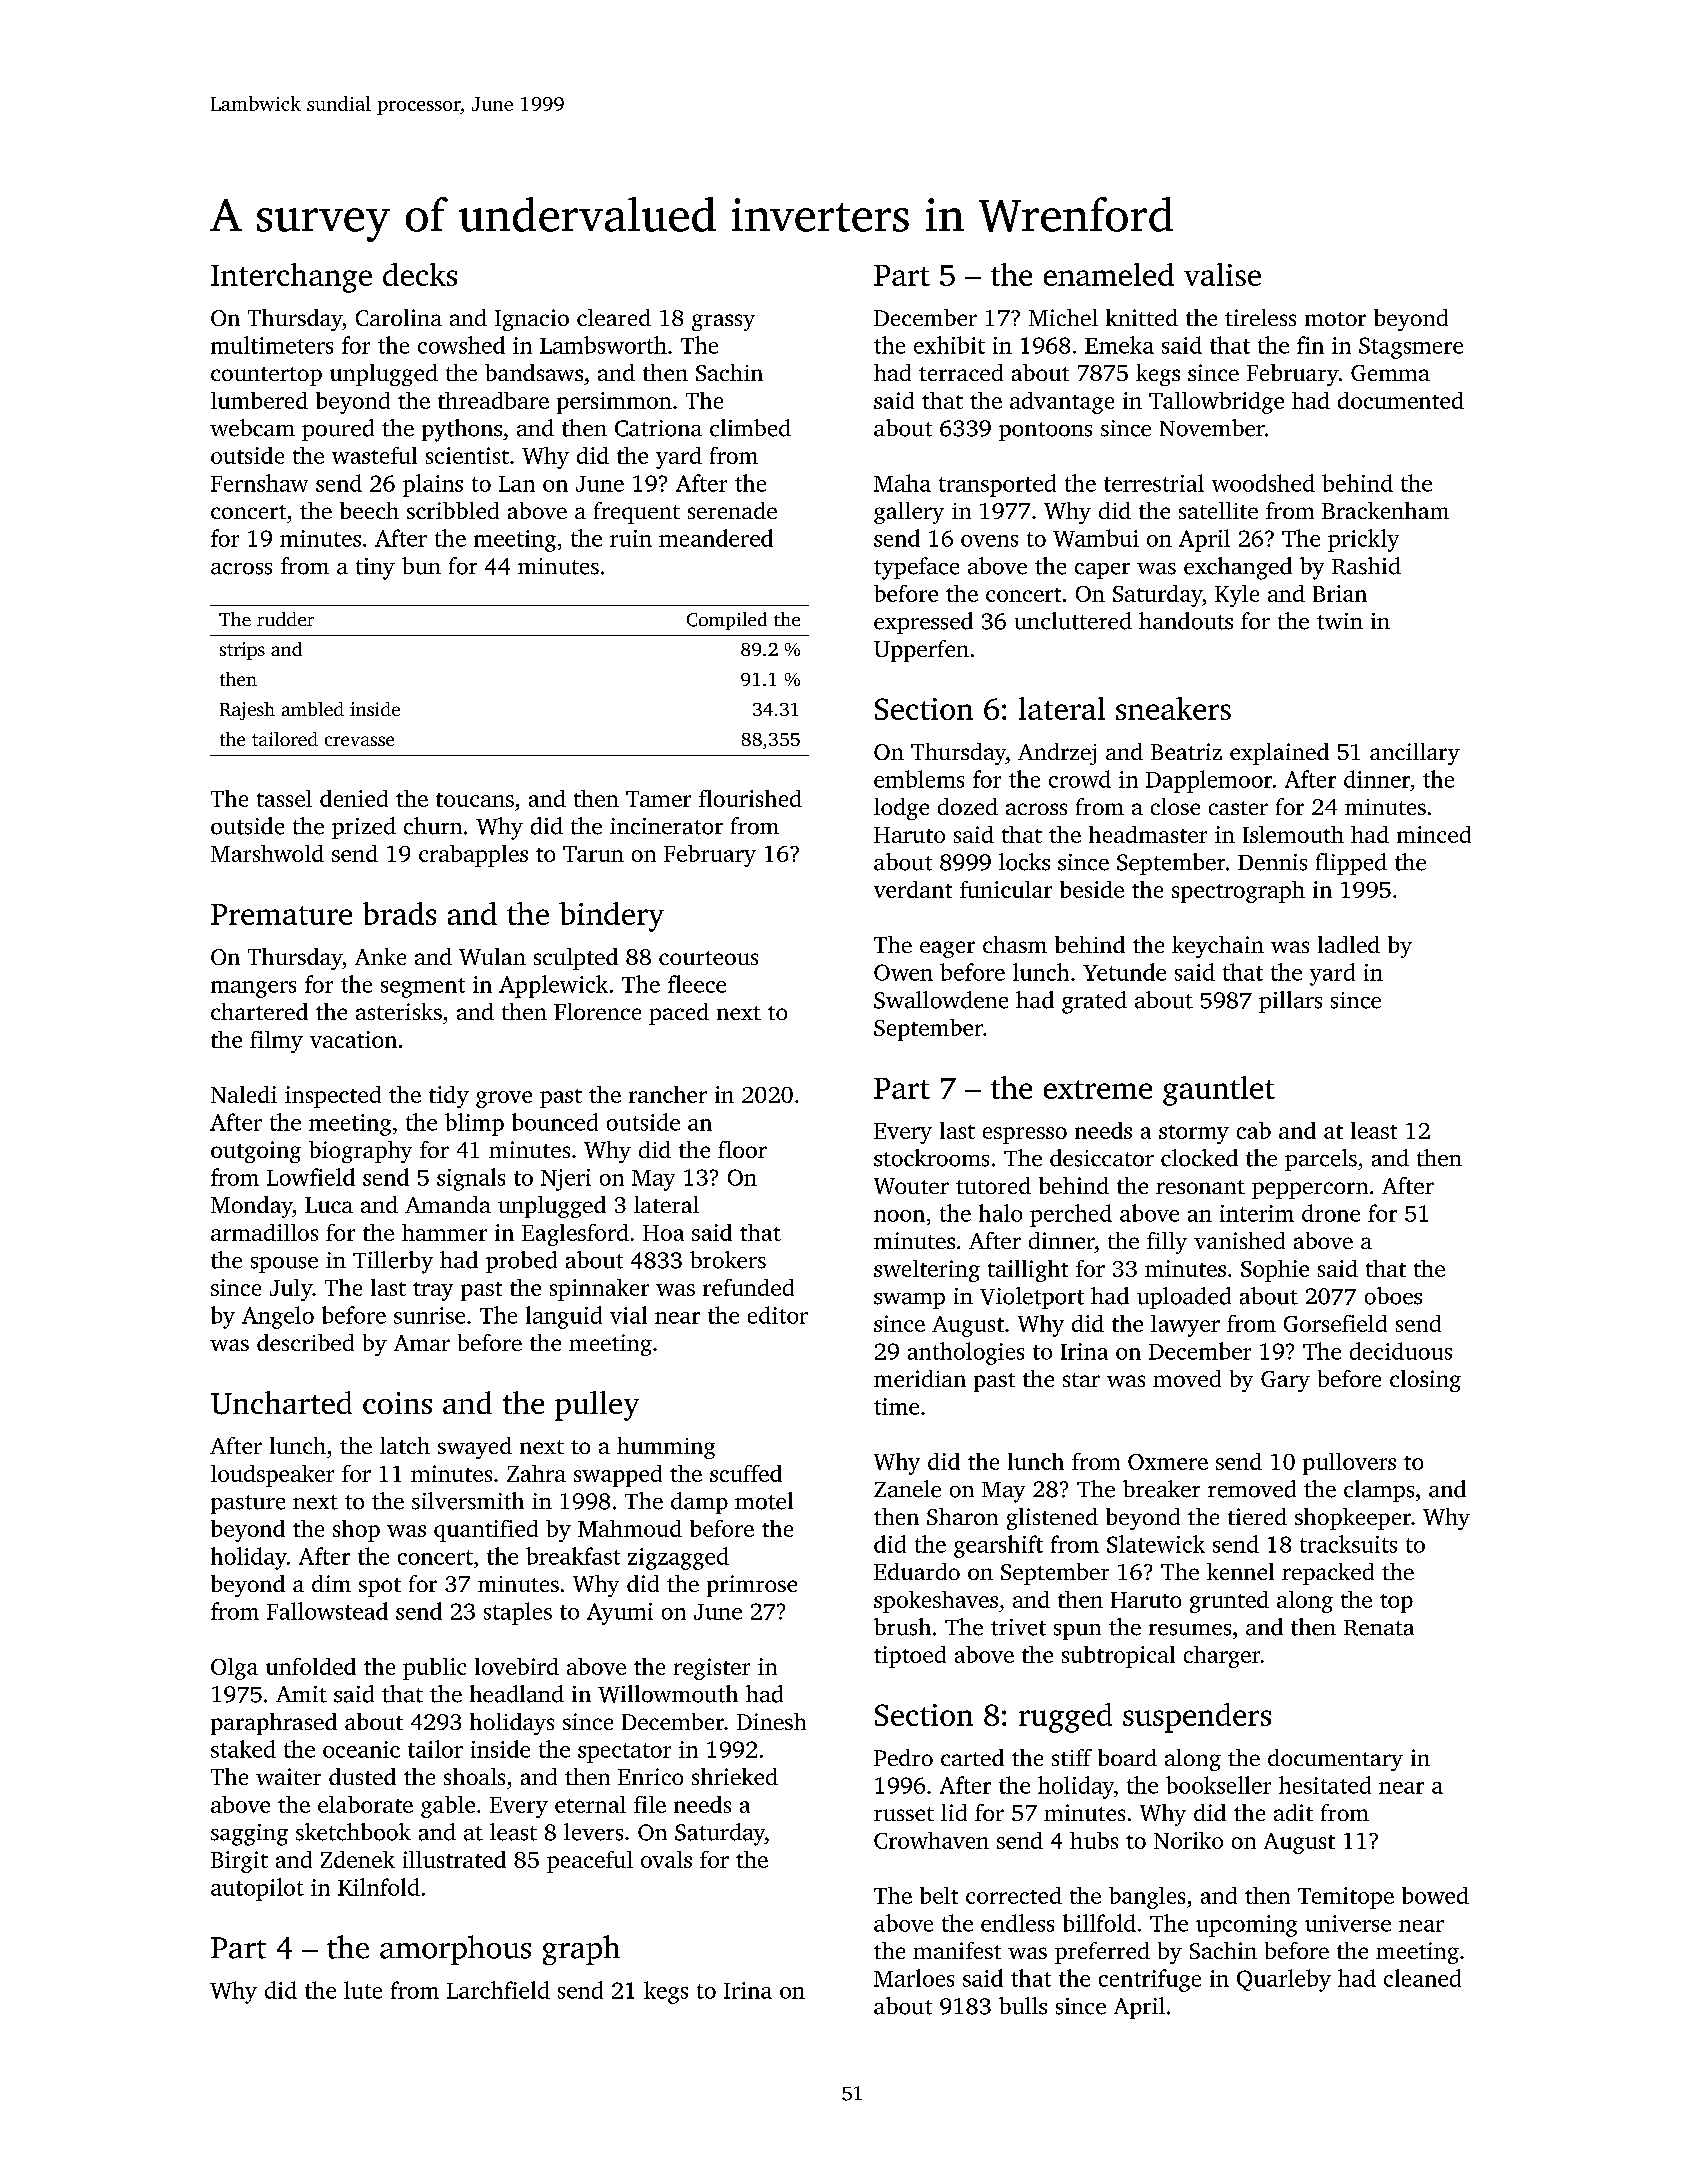 The height and width of the screenshot is (2178, 1683). What do you see at coordinates (1222, 274) in the screenshot?
I see `valise` at bounding box center [1222, 274].
